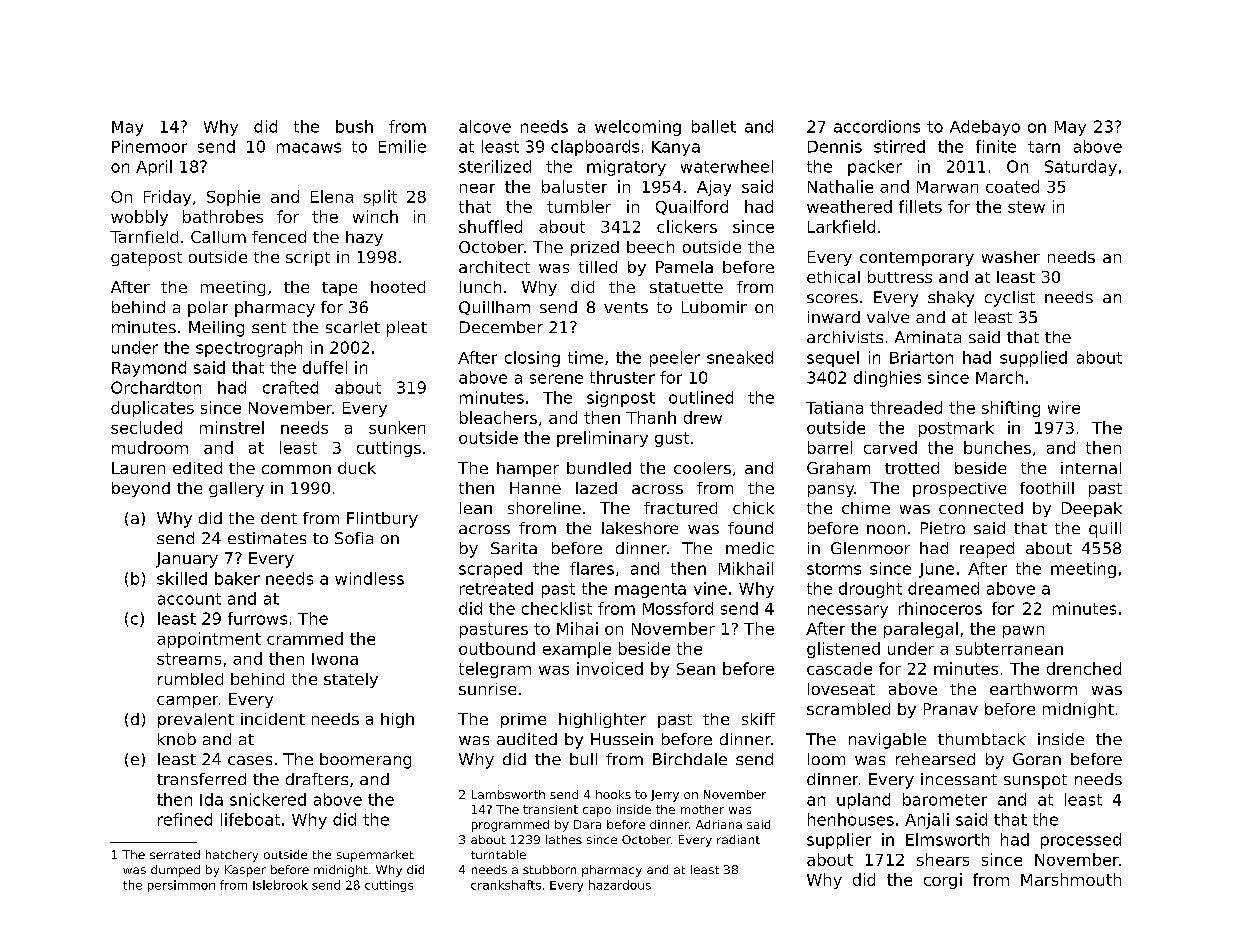 This page has height=952, width=1233. What do you see at coordinates (339, 289) in the page?
I see `tape` at bounding box center [339, 289].
